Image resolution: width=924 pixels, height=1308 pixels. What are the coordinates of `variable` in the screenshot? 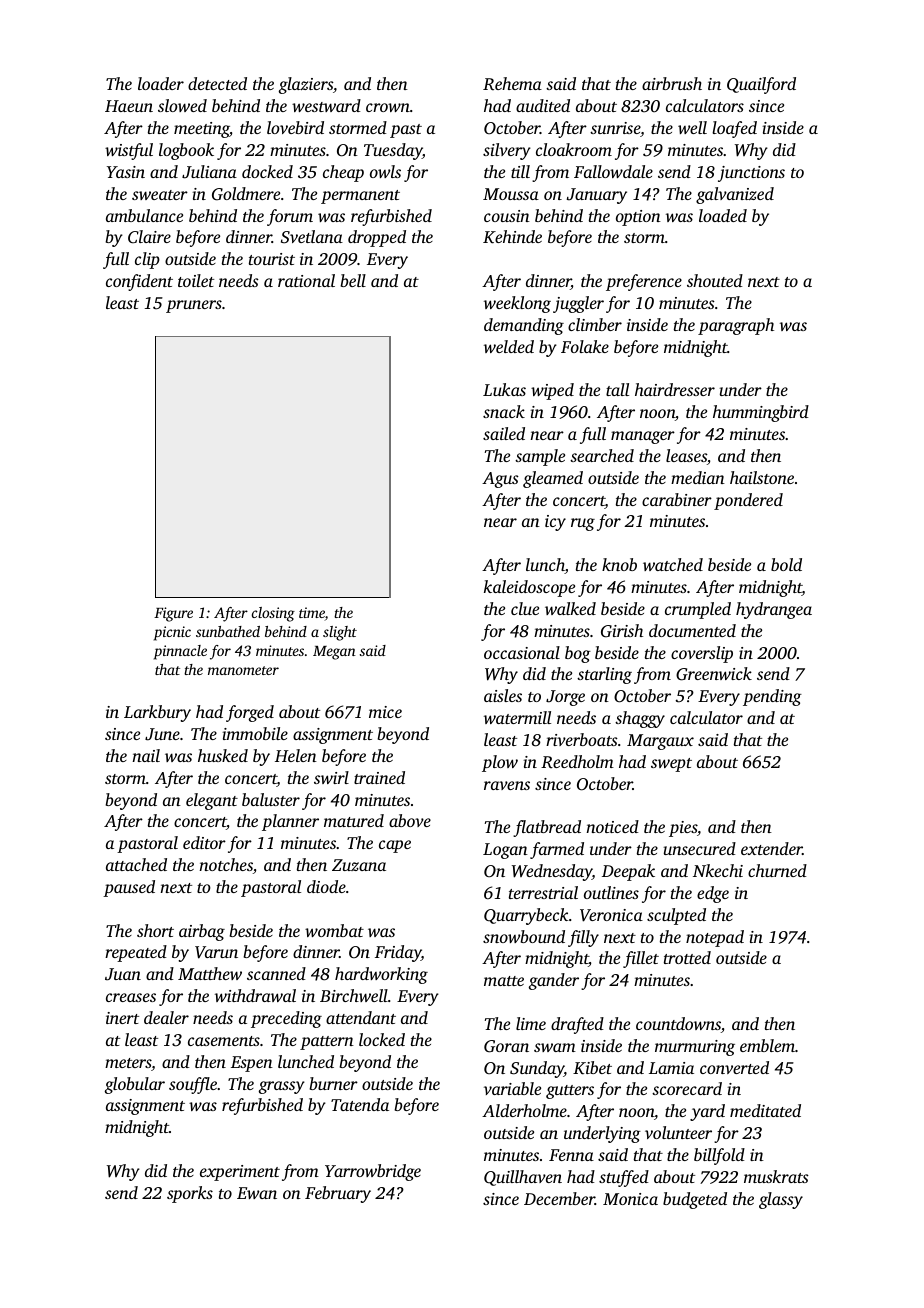 It's located at (512, 1088).
